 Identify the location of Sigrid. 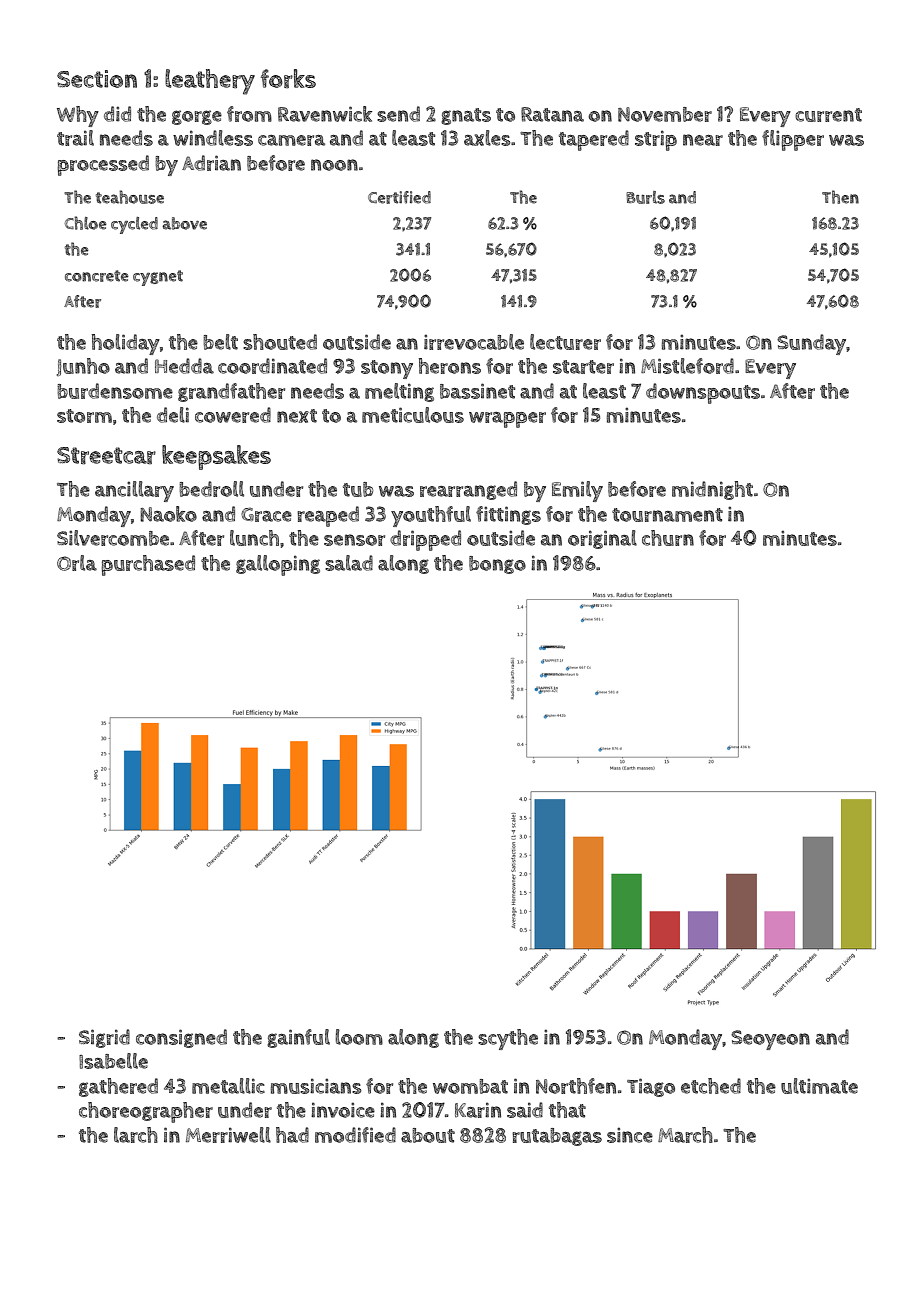
(104, 1038).
